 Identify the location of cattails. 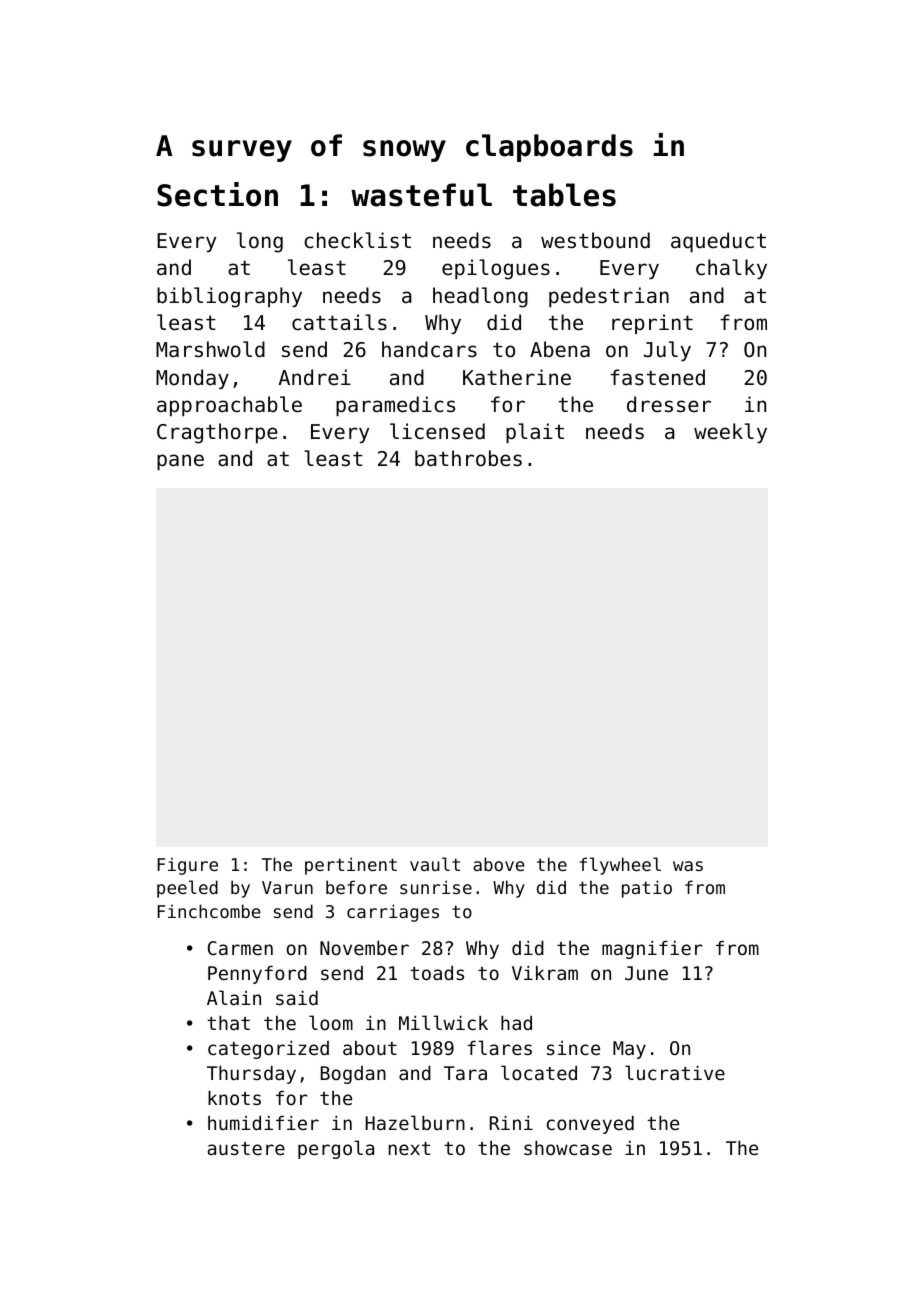
(339, 322).
